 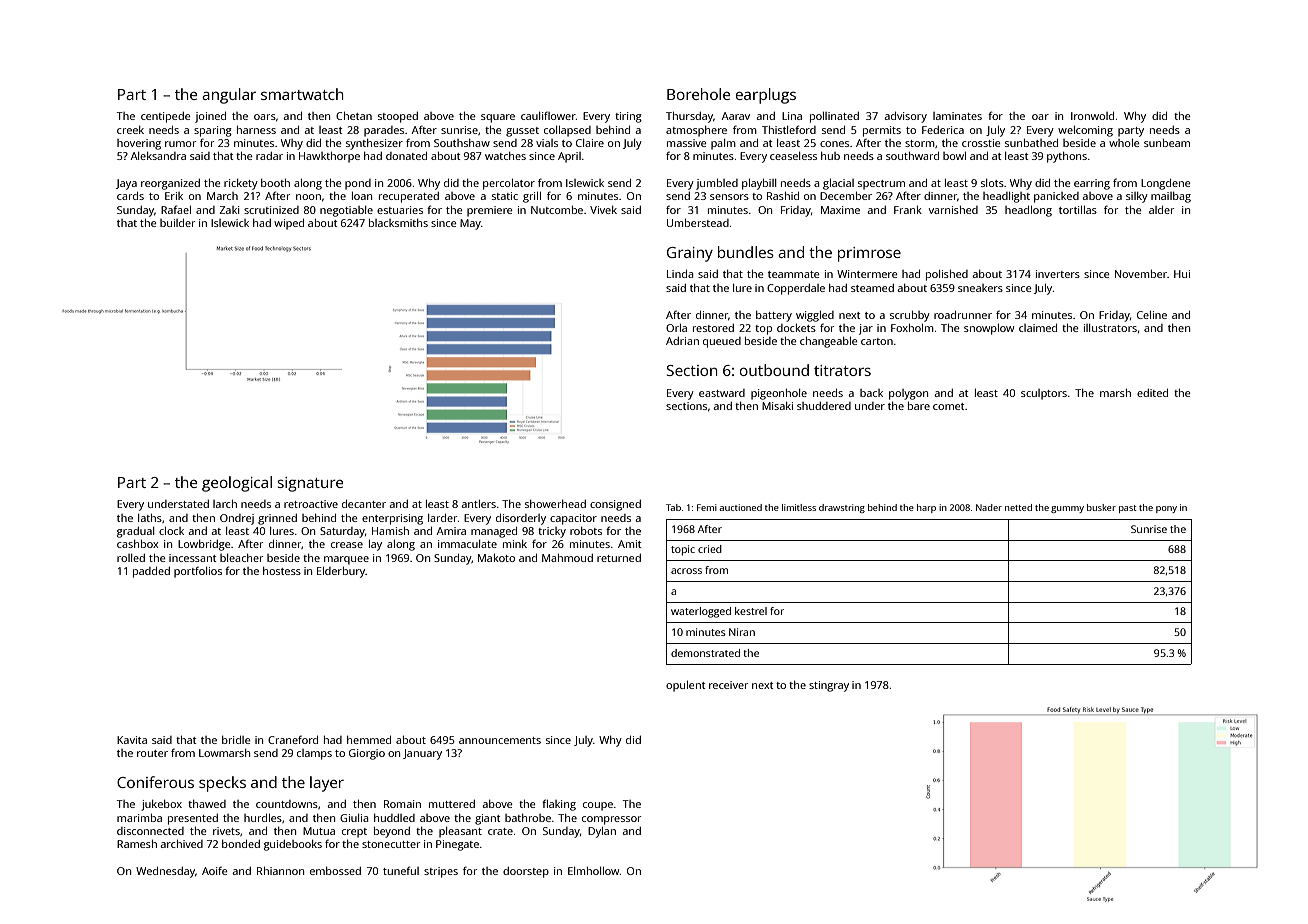 I want to click on edited, so click(x=1152, y=393).
